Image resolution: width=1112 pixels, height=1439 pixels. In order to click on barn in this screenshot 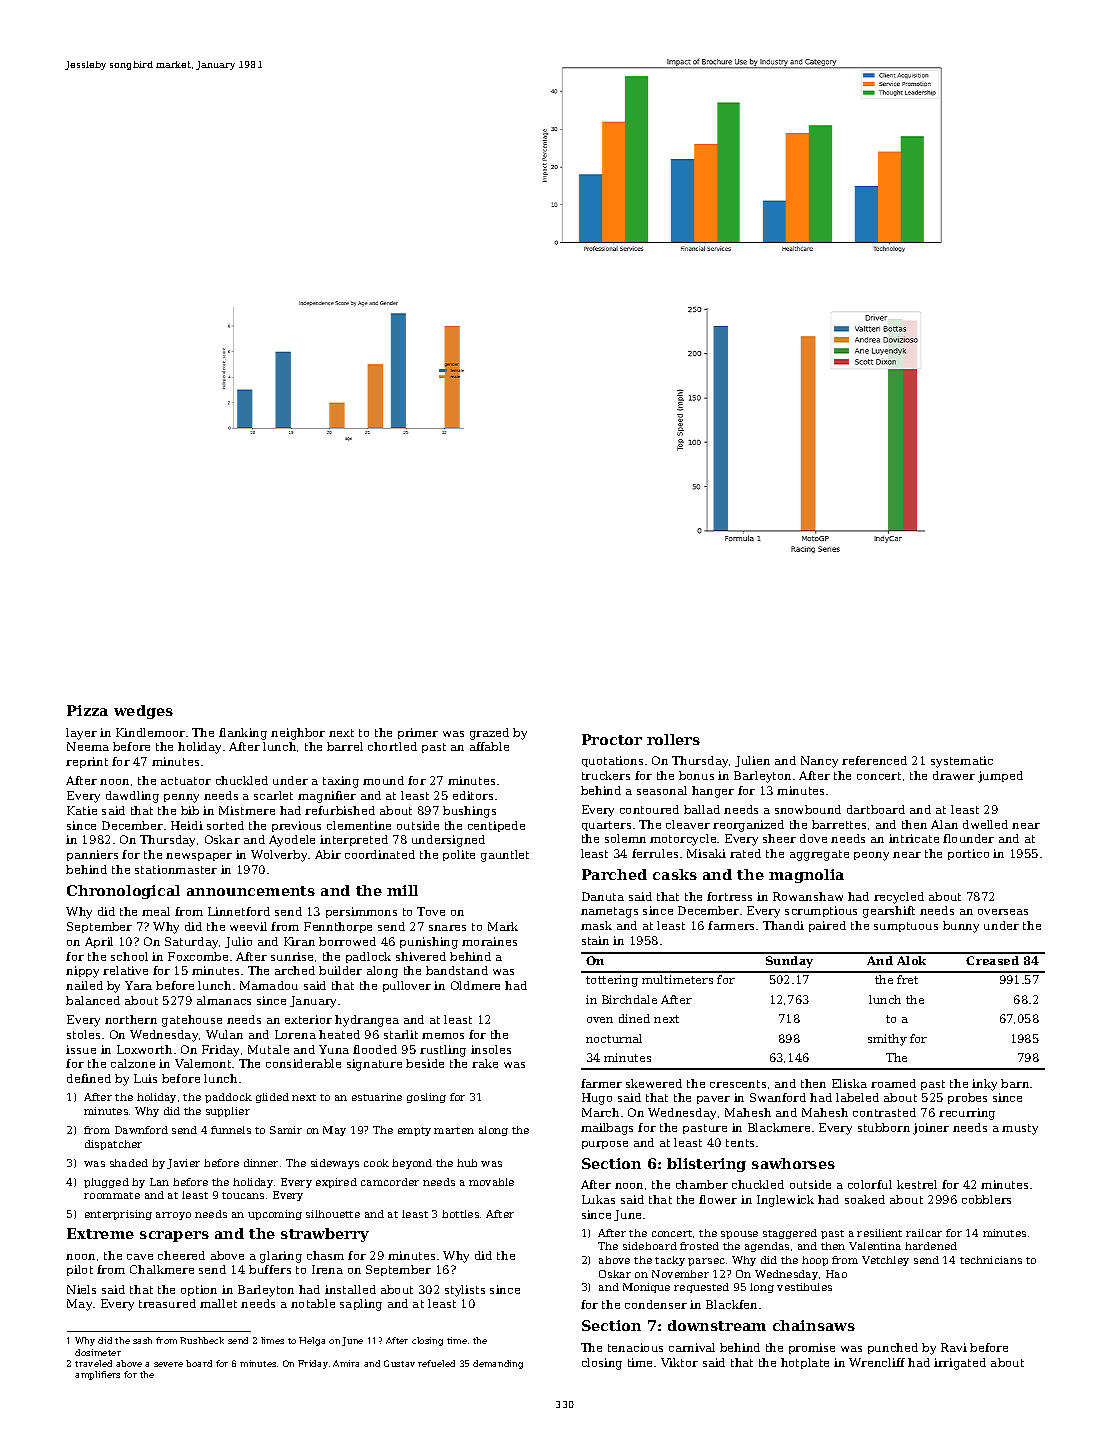, I will do `click(1015, 1083)`.
